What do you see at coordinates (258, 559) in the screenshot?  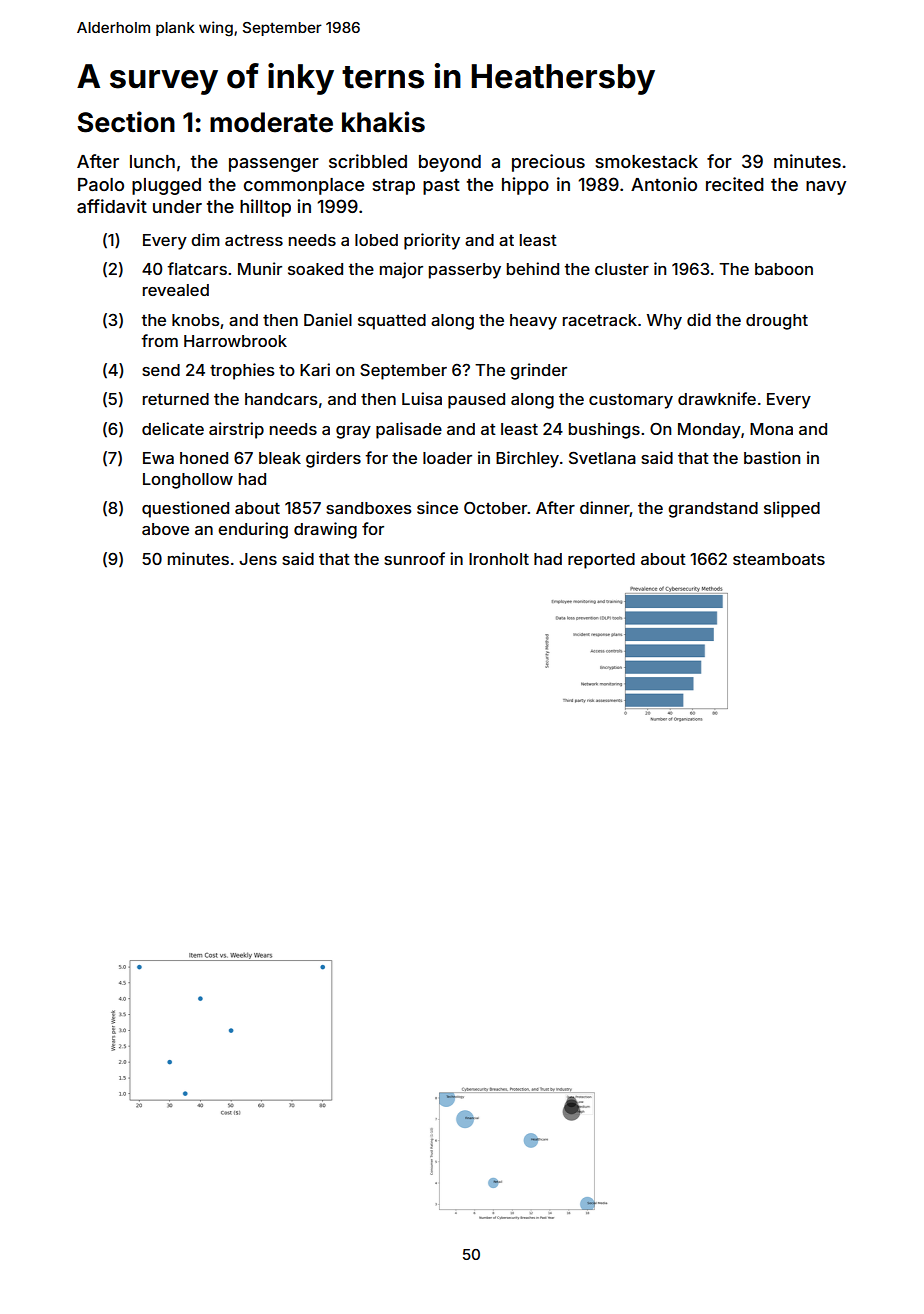 I see `Jens` at bounding box center [258, 559].
